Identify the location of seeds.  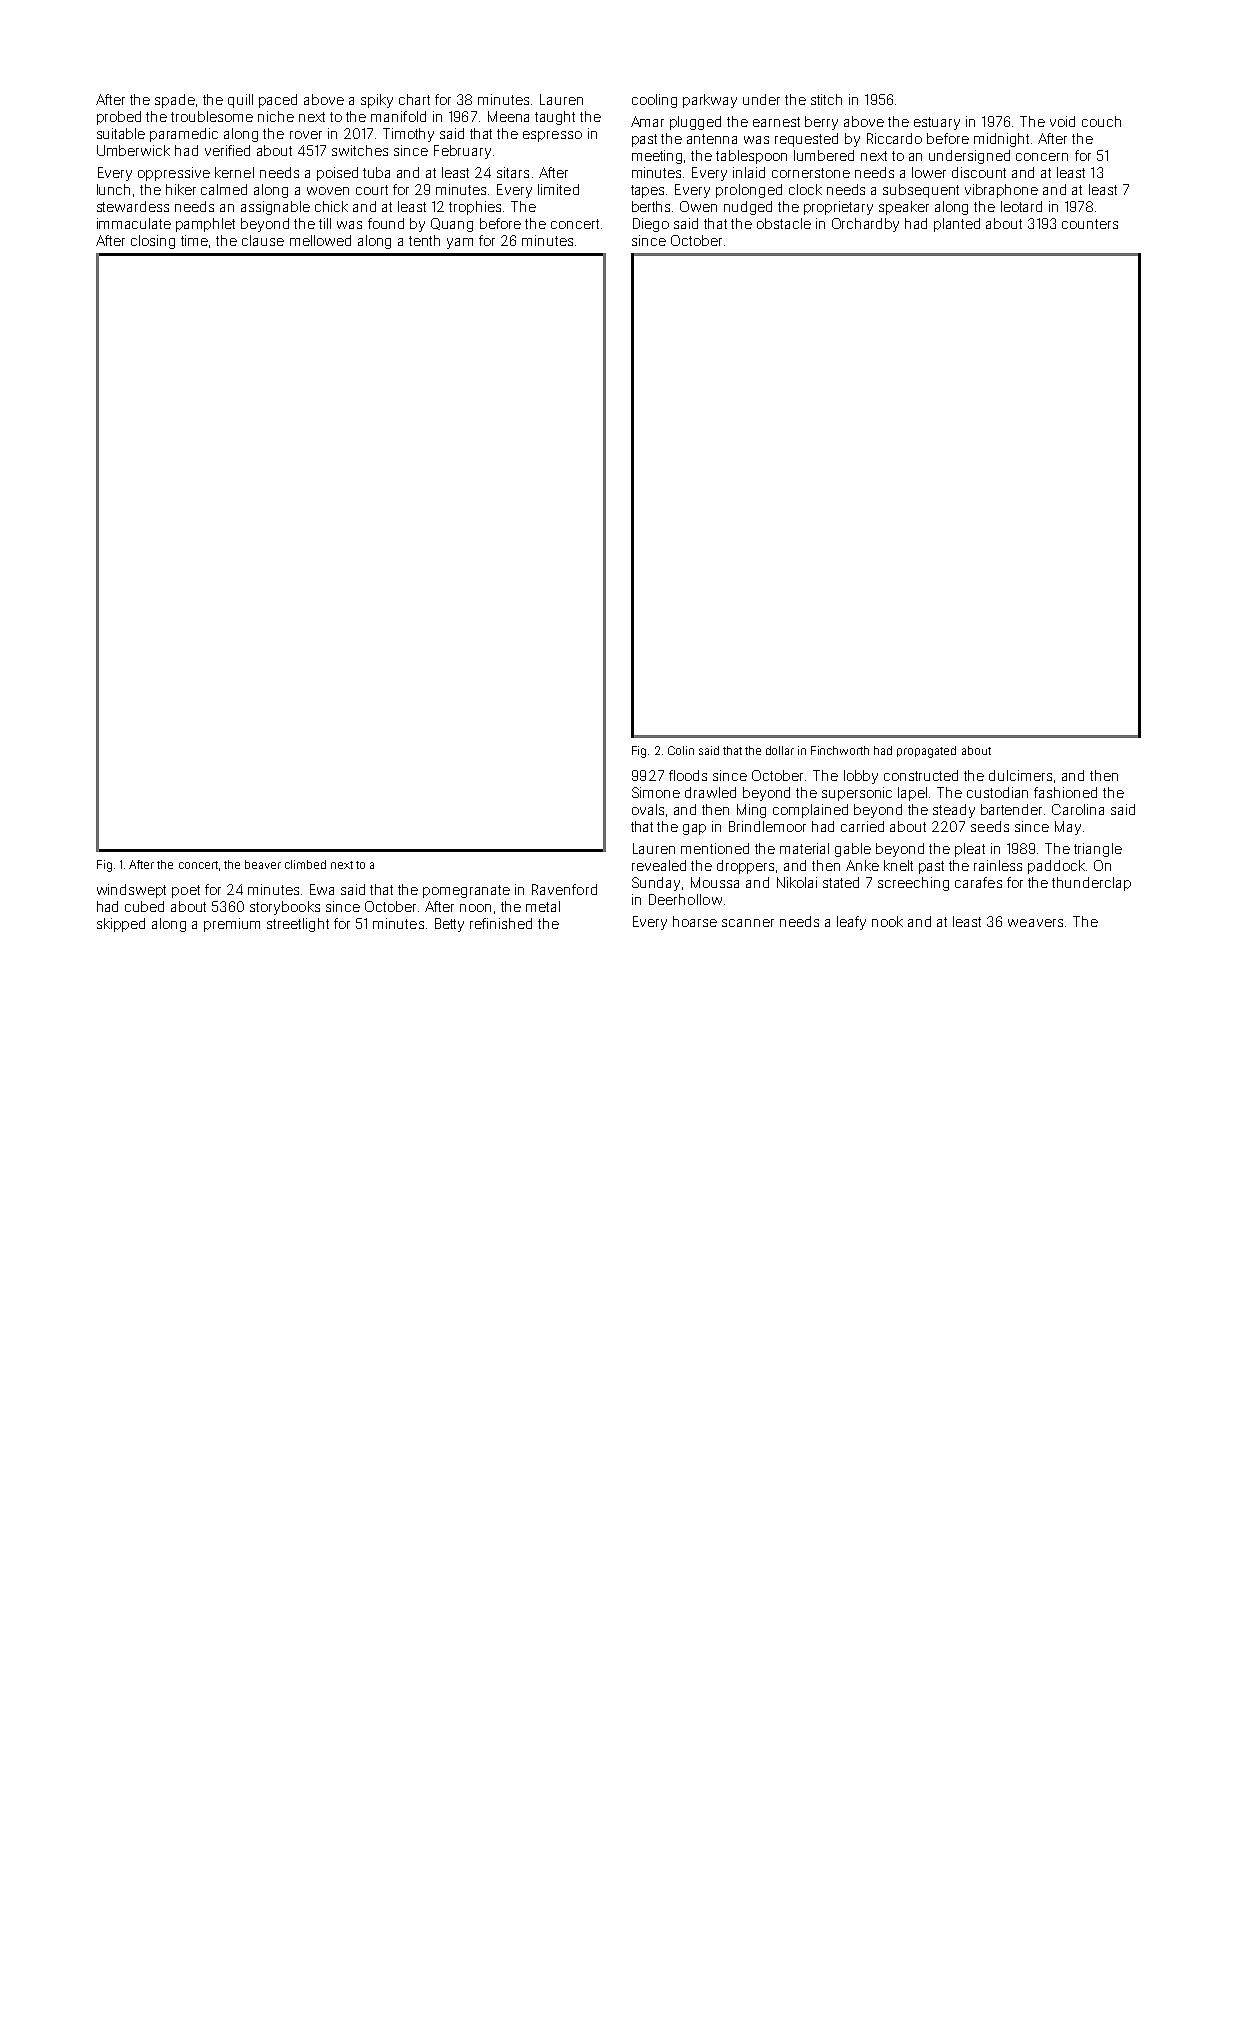
(990, 826).
